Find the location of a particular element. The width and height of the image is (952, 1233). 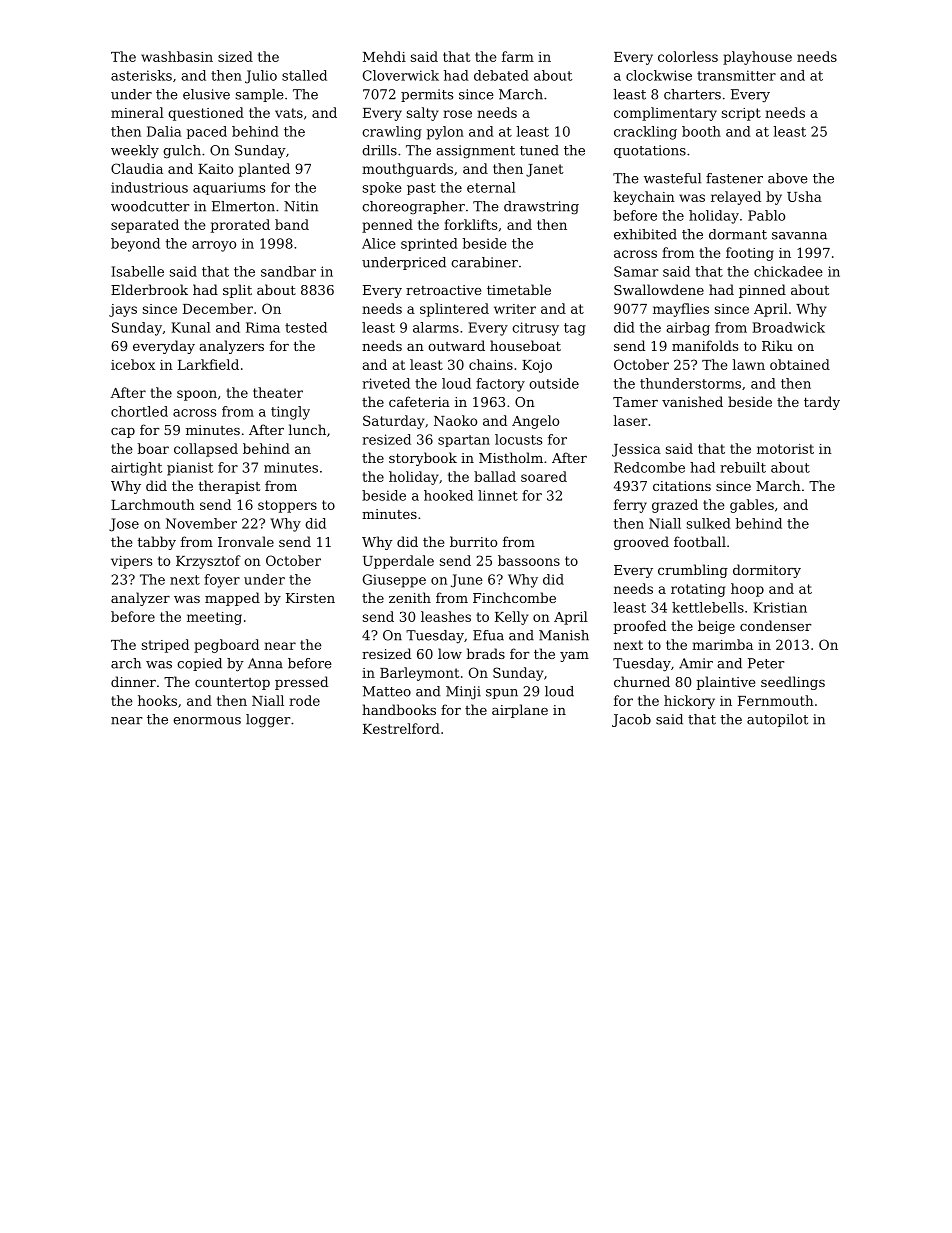

burrito is located at coordinates (473, 541).
